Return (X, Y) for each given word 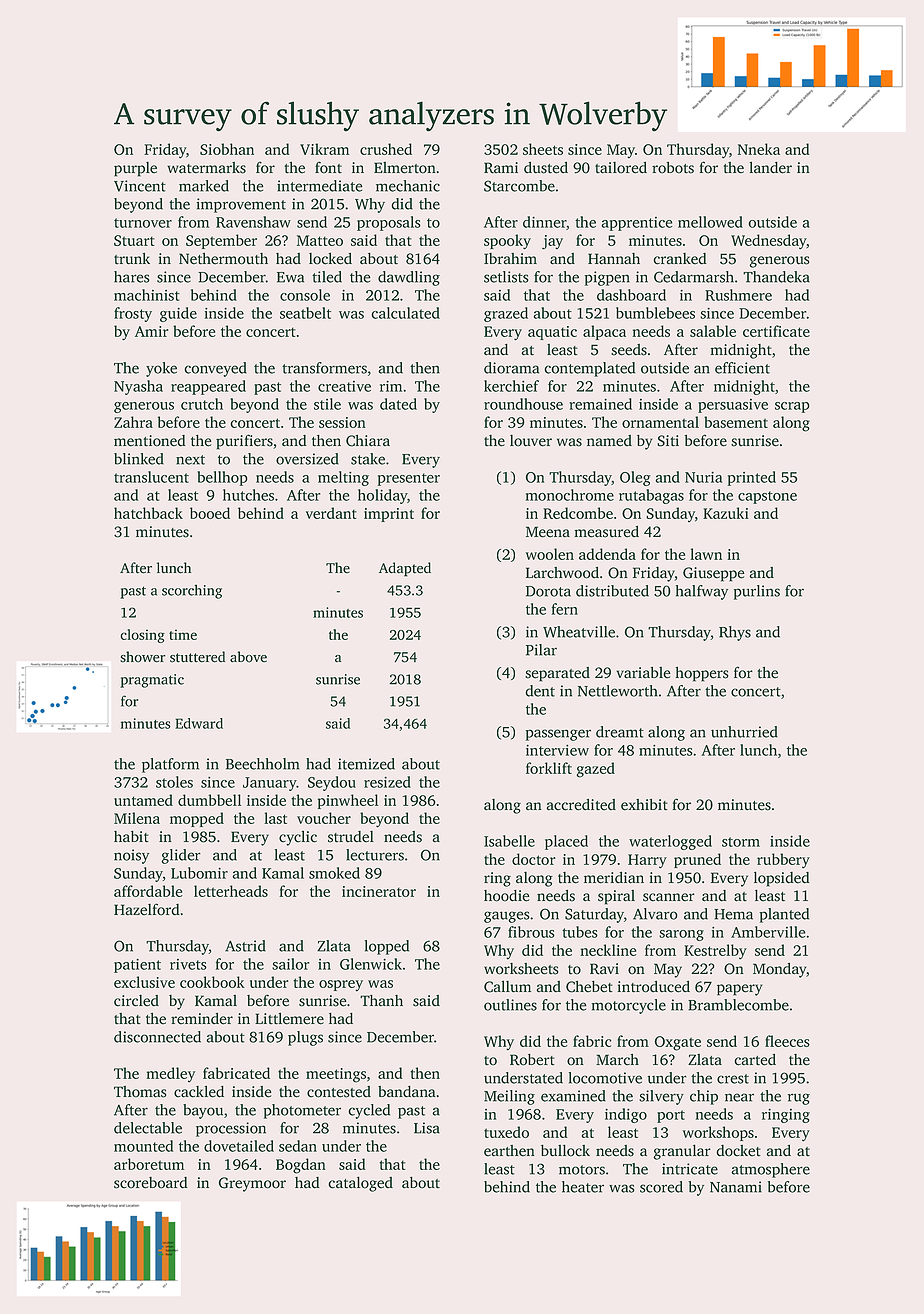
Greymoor (252, 1184)
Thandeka (776, 277)
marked (204, 186)
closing (142, 636)
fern (565, 609)
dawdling (409, 278)
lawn (706, 554)
